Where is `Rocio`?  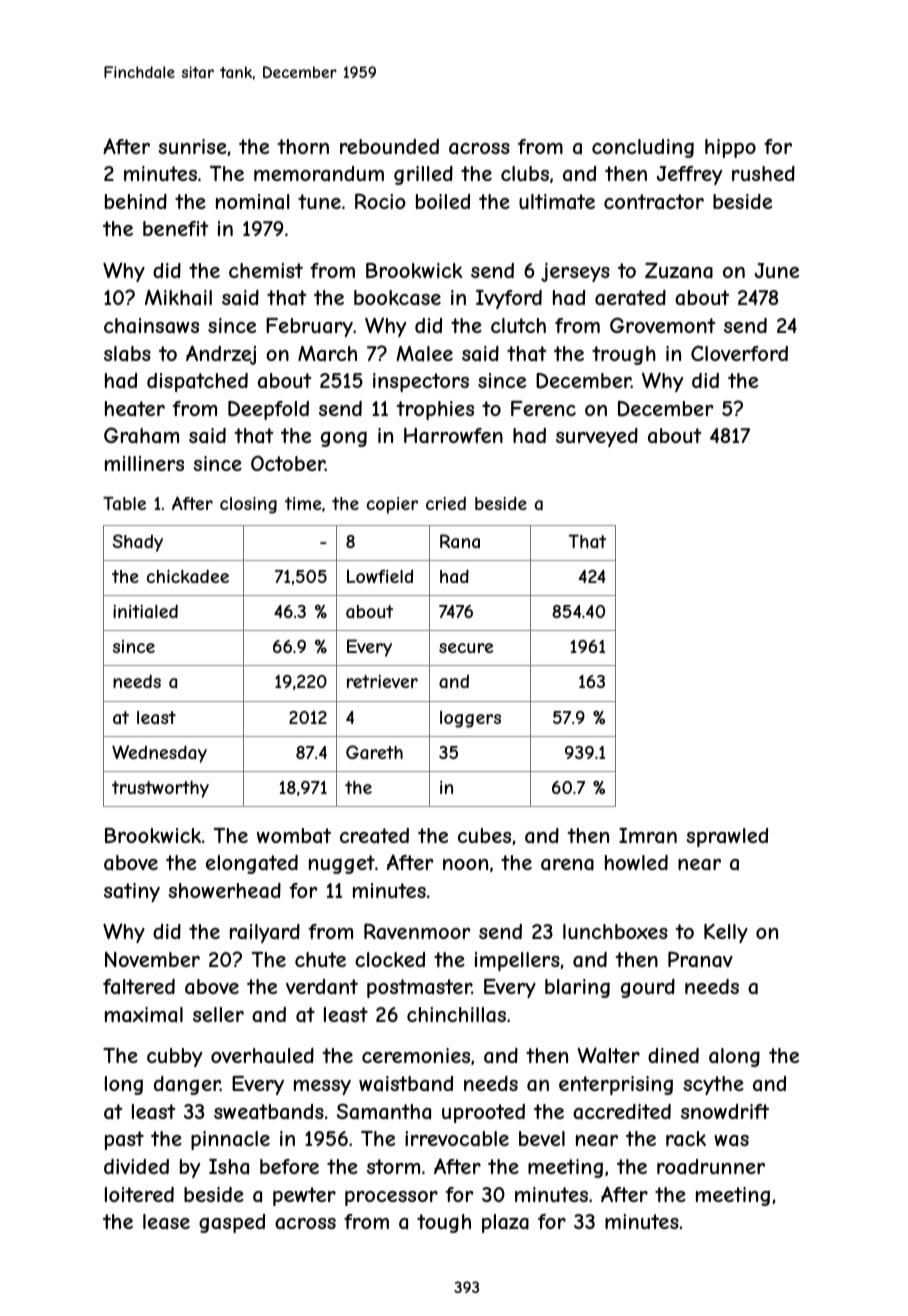
Rocio is located at coordinates (380, 201).
